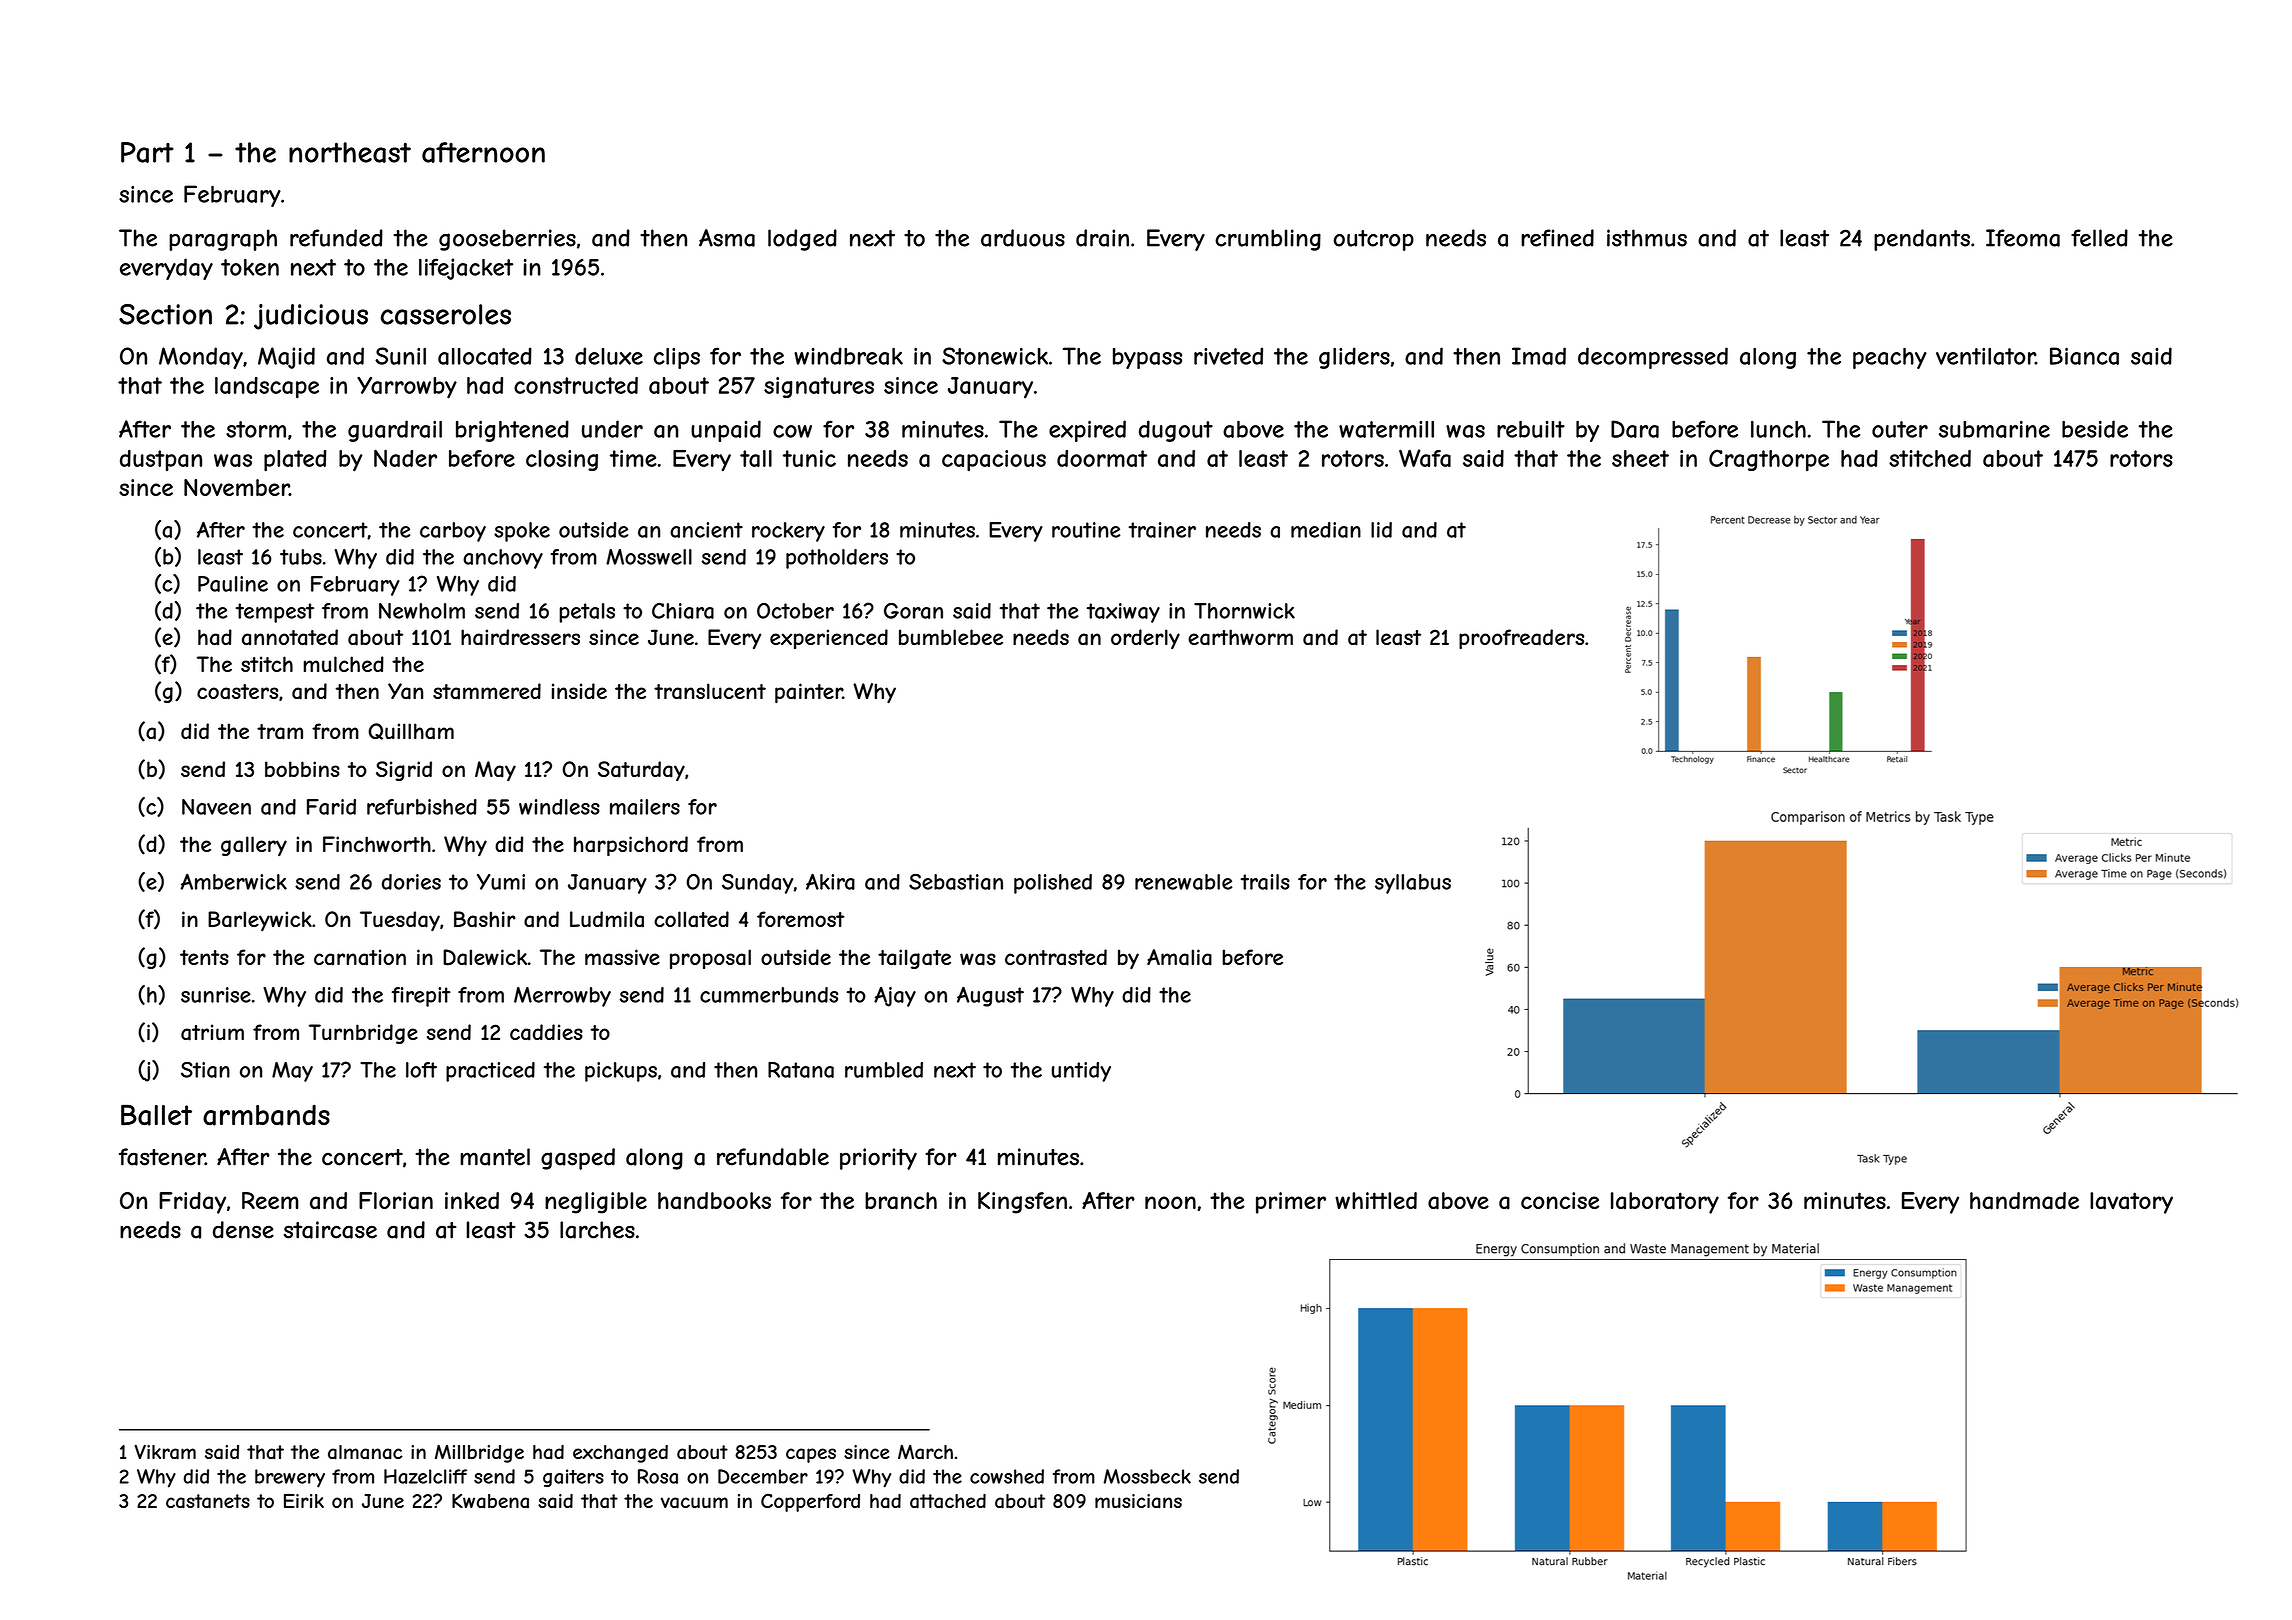 The height and width of the screenshot is (1620, 2292). What do you see at coordinates (1647, 238) in the screenshot?
I see `isthmus` at bounding box center [1647, 238].
